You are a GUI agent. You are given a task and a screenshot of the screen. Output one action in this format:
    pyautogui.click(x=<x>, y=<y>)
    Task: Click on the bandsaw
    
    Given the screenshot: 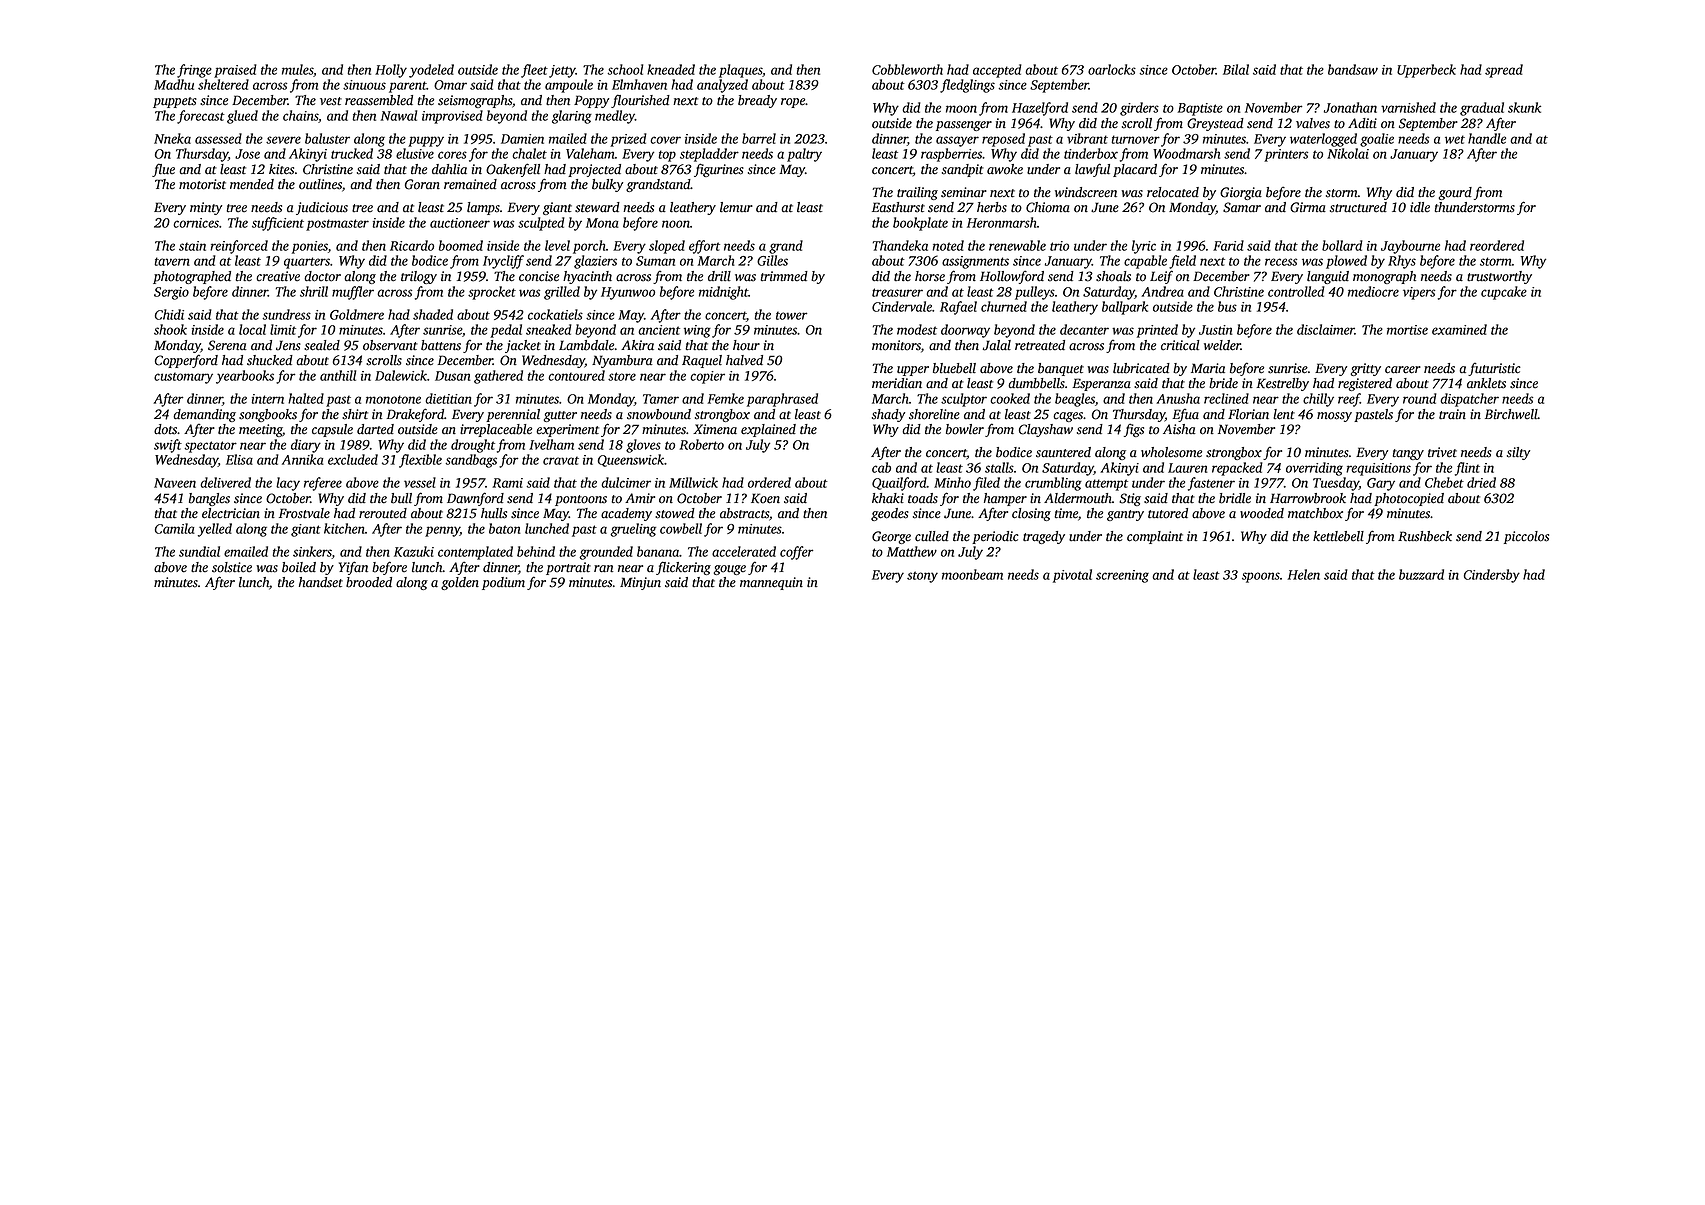 What is the action you would take?
    pyautogui.click(x=1353, y=69)
